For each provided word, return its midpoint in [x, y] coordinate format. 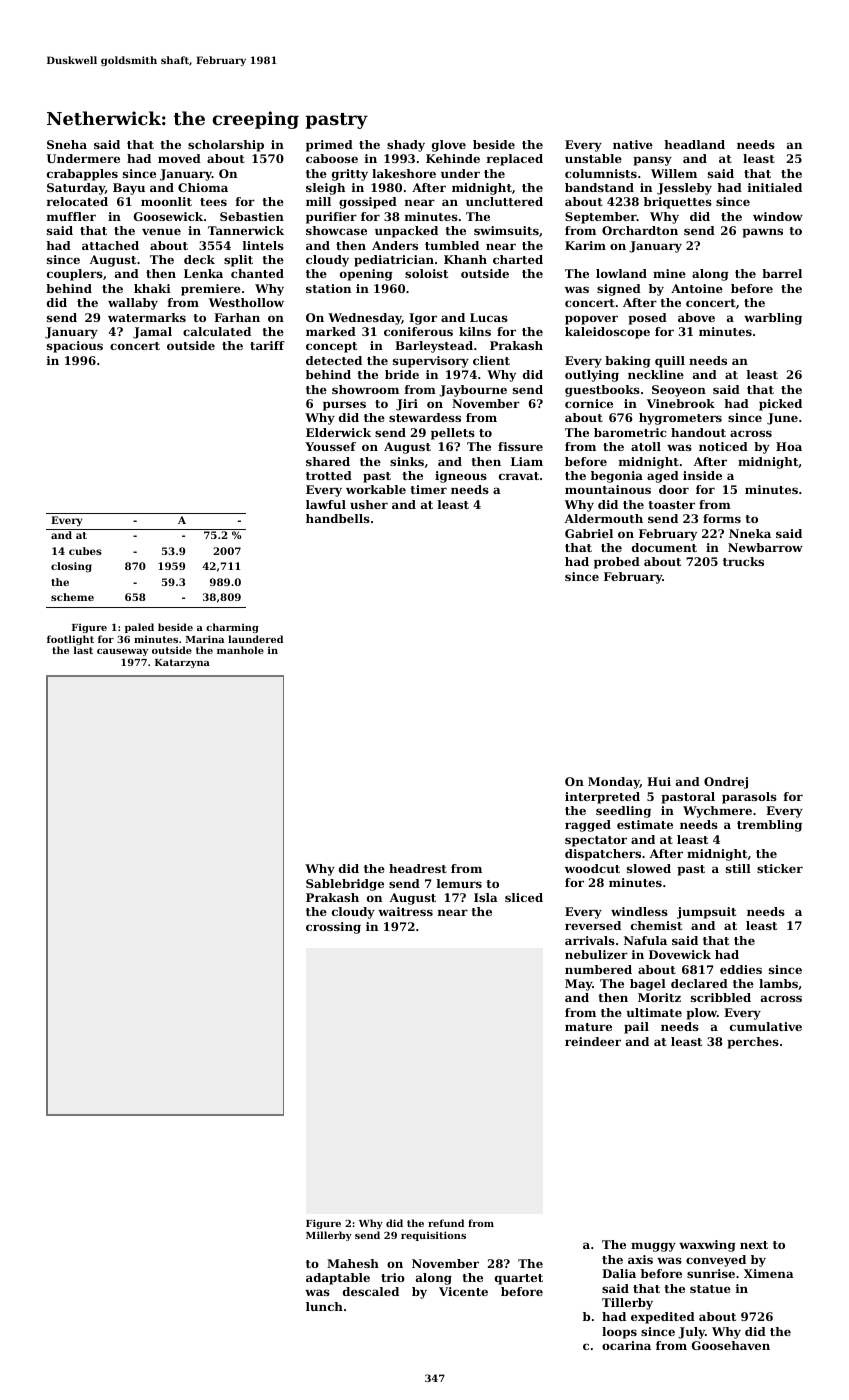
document [664, 547]
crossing [333, 928]
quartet [519, 1279]
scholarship [226, 146]
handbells [338, 518]
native [633, 144]
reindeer [593, 1041]
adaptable [338, 1279]
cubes [85, 551]
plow [701, 1014]
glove [449, 146]
